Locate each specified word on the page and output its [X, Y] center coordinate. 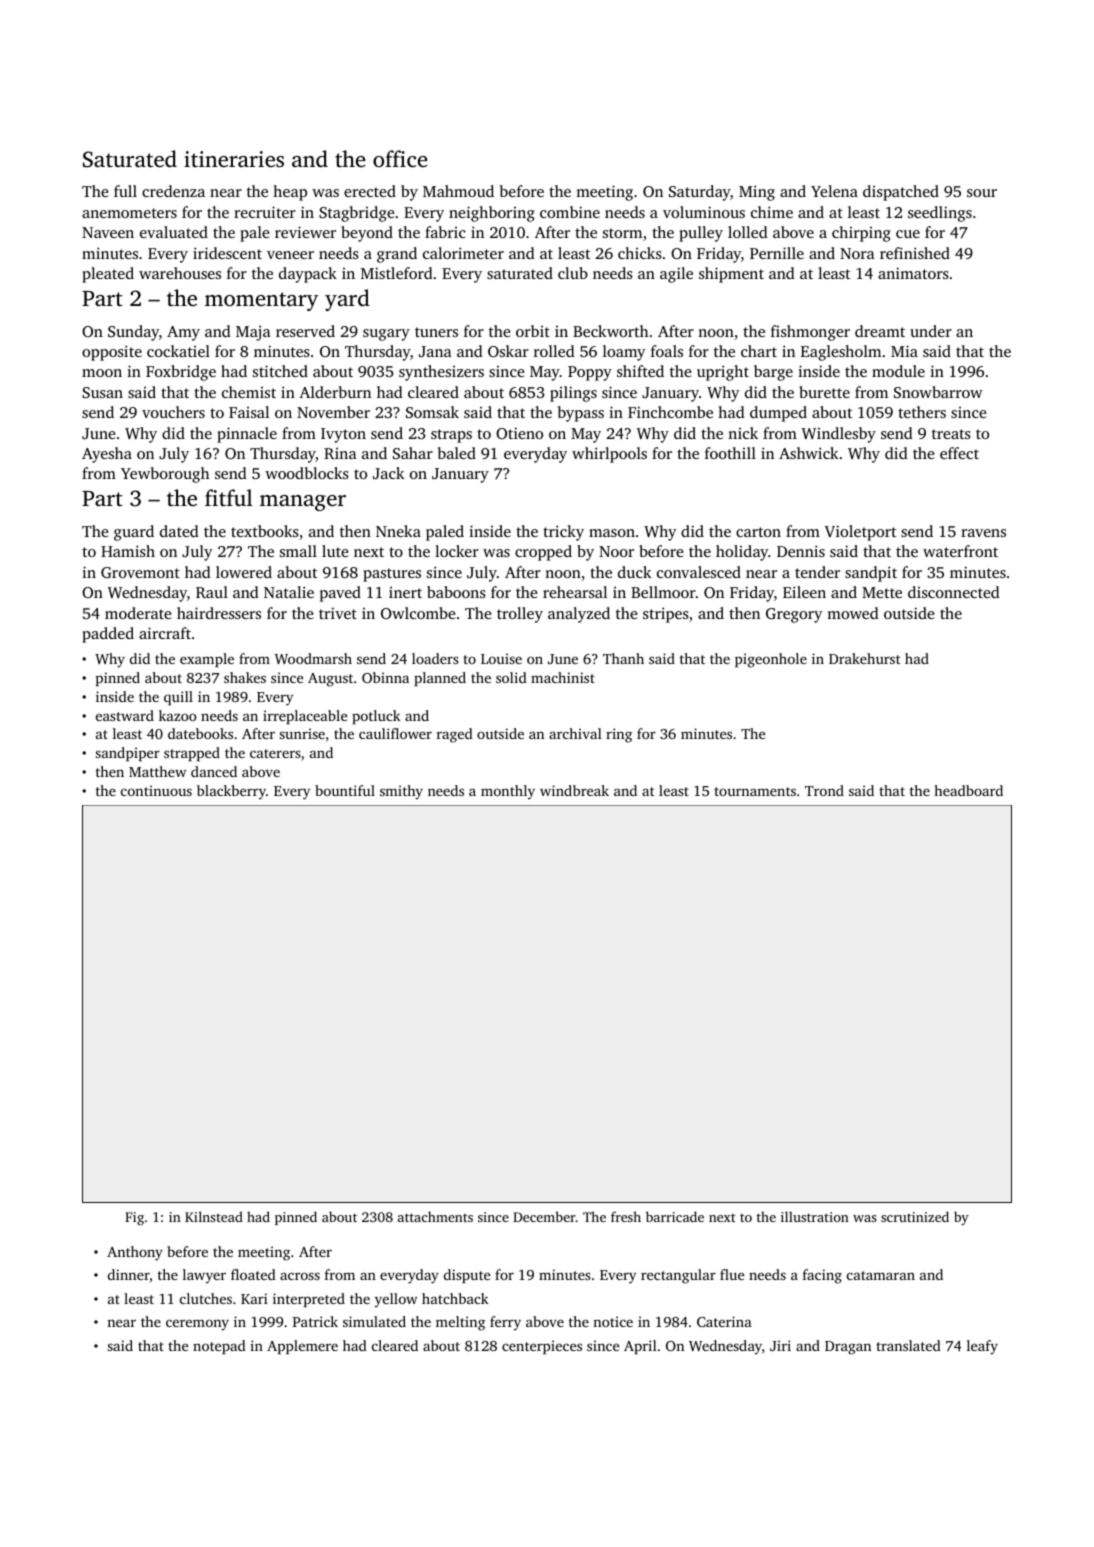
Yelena [834, 191]
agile [676, 275]
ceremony [197, 1325]
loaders [435, 658]
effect [959, 453]
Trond [824, 790]
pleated [108, 275]
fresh [626, 1216]
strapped [192, 754]
